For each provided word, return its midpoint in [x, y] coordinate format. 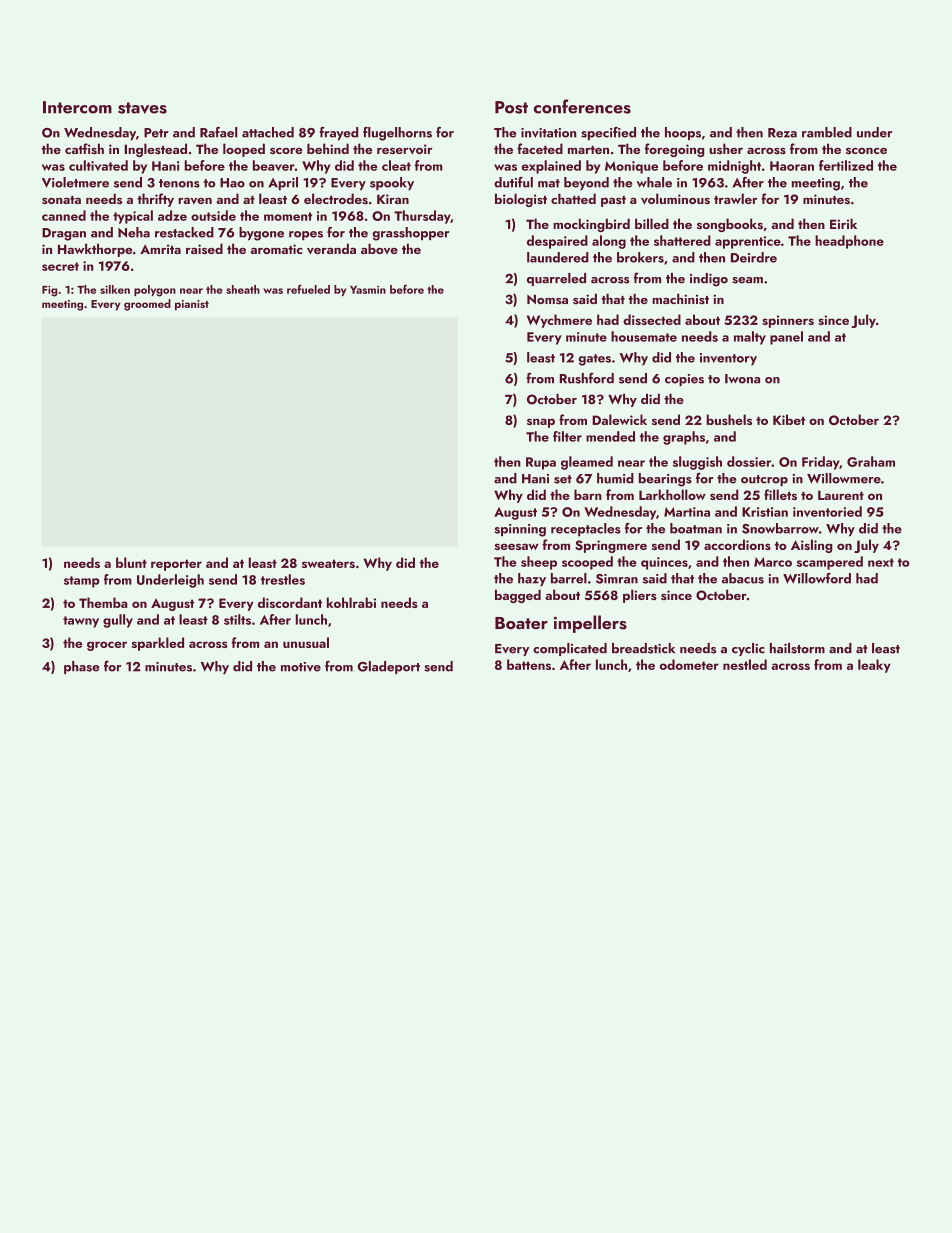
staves [142, 108]
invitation [548, 133]
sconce [866, 151]
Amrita [160, 249]
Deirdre [754, 257]
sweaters [328, 563]
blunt [131, 562]
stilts [237, 619]
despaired [557, 242]
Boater [521, 623]
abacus [743, 578]
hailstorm [797, 648]
